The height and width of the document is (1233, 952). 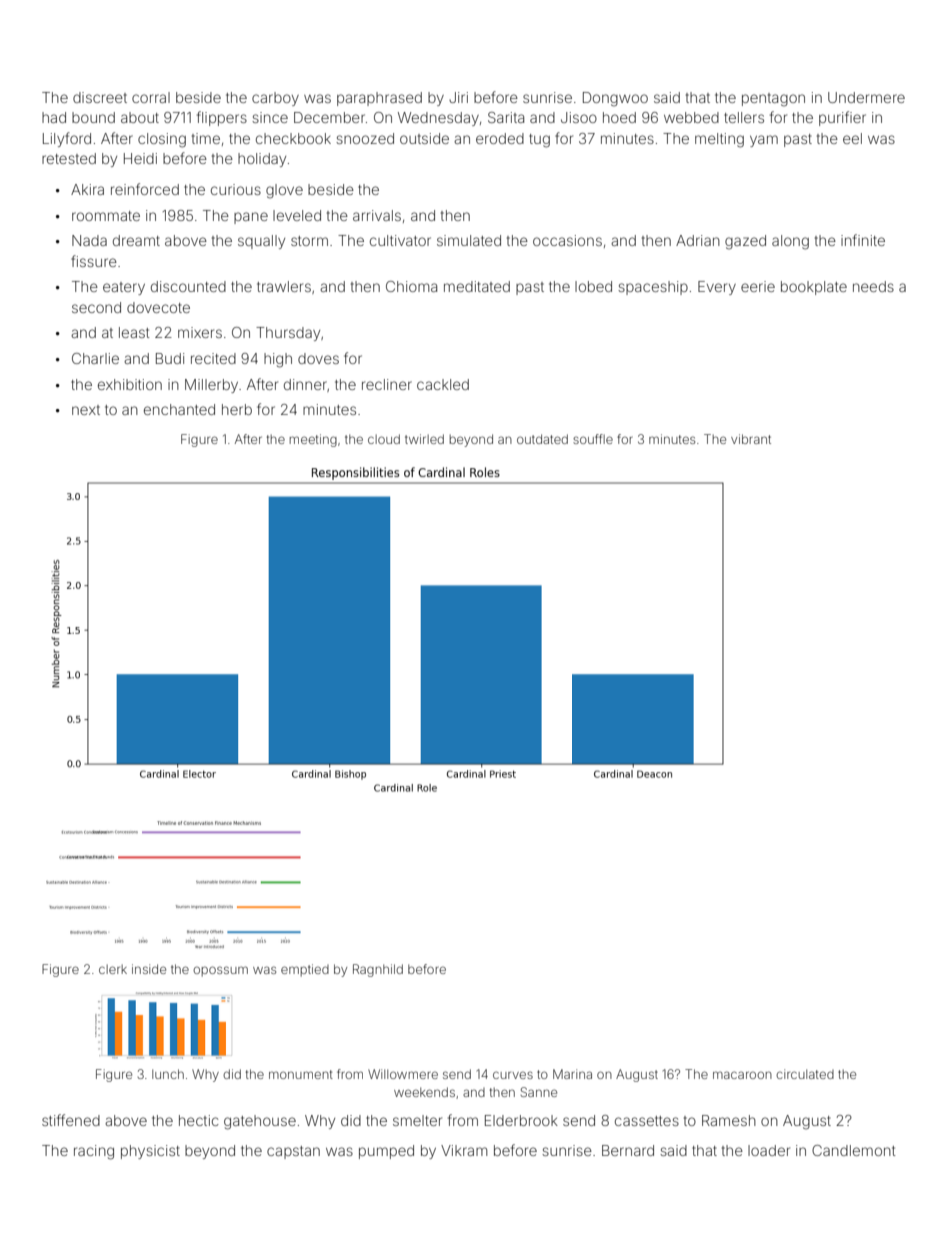 I want to click on outdated, so click(x=542, y=439).
